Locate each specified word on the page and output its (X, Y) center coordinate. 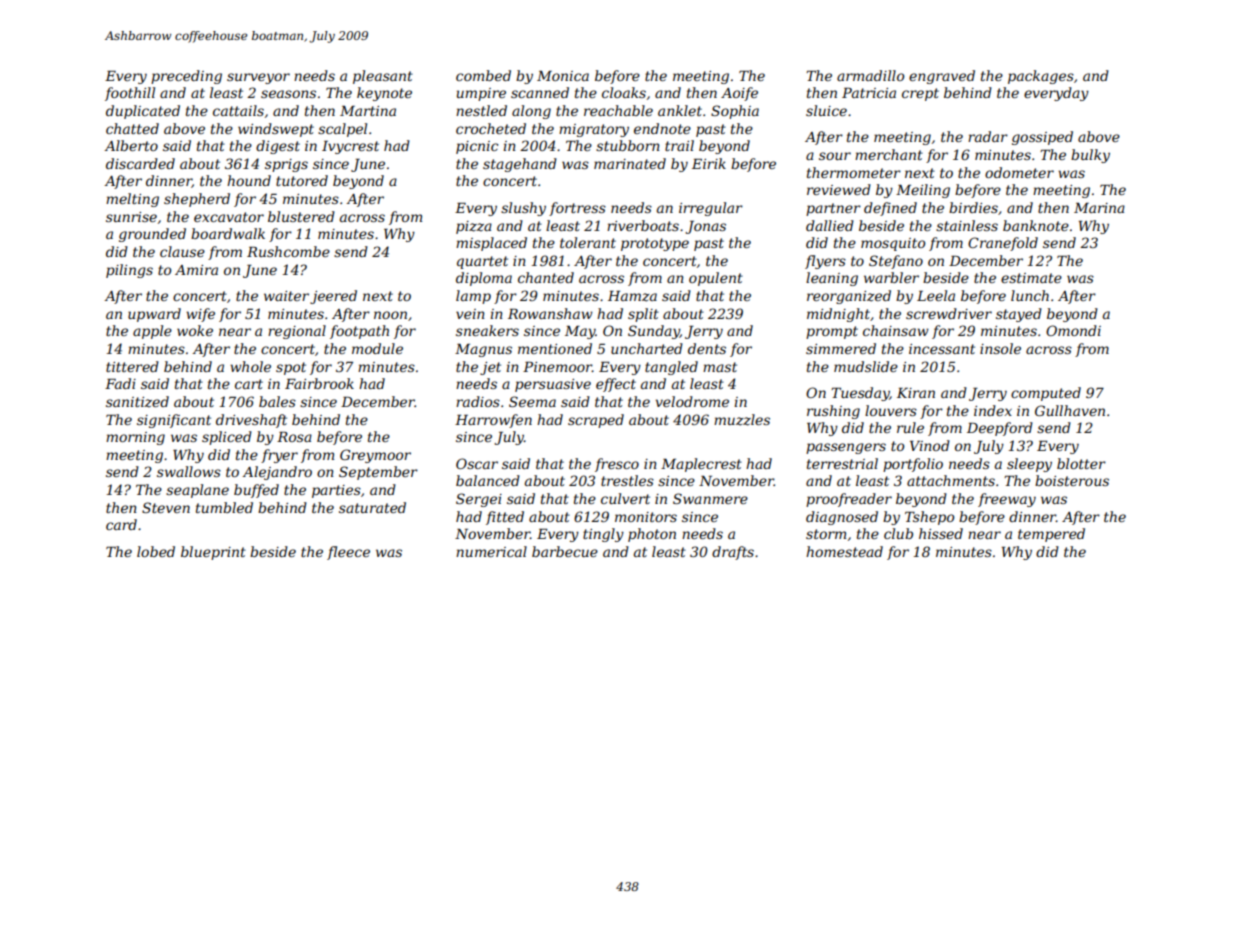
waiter (286, 296)
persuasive (553, 385)
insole (1000, 348)
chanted (546, 277)
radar (988, 136)
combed (483, 75)
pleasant (383, 77)
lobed (156, 551)
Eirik (709, 163)
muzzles (742, 420)
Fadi (120, 383)
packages (1041, 77)
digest (278, 147)
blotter (1081, 463)
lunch (1030, 295)
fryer (279, 456)
